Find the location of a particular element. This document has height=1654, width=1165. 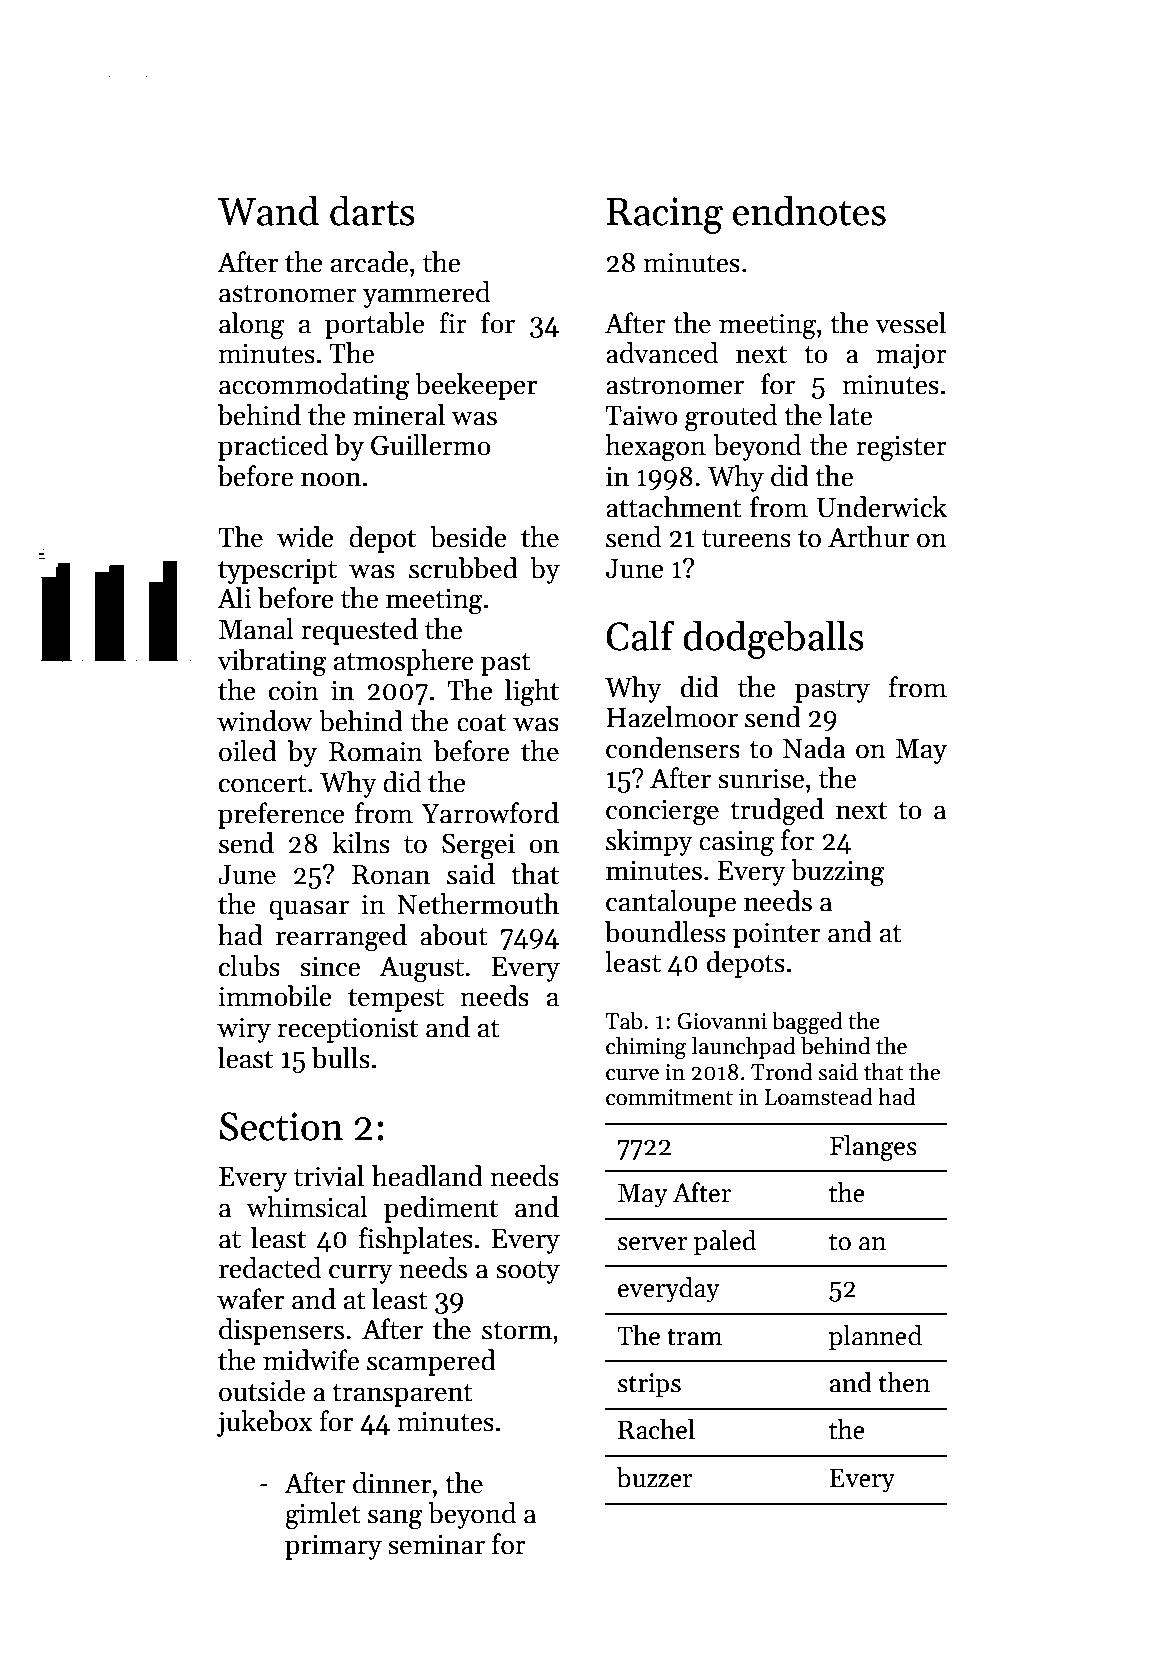

primary is located at coordinates (333, 1547).
